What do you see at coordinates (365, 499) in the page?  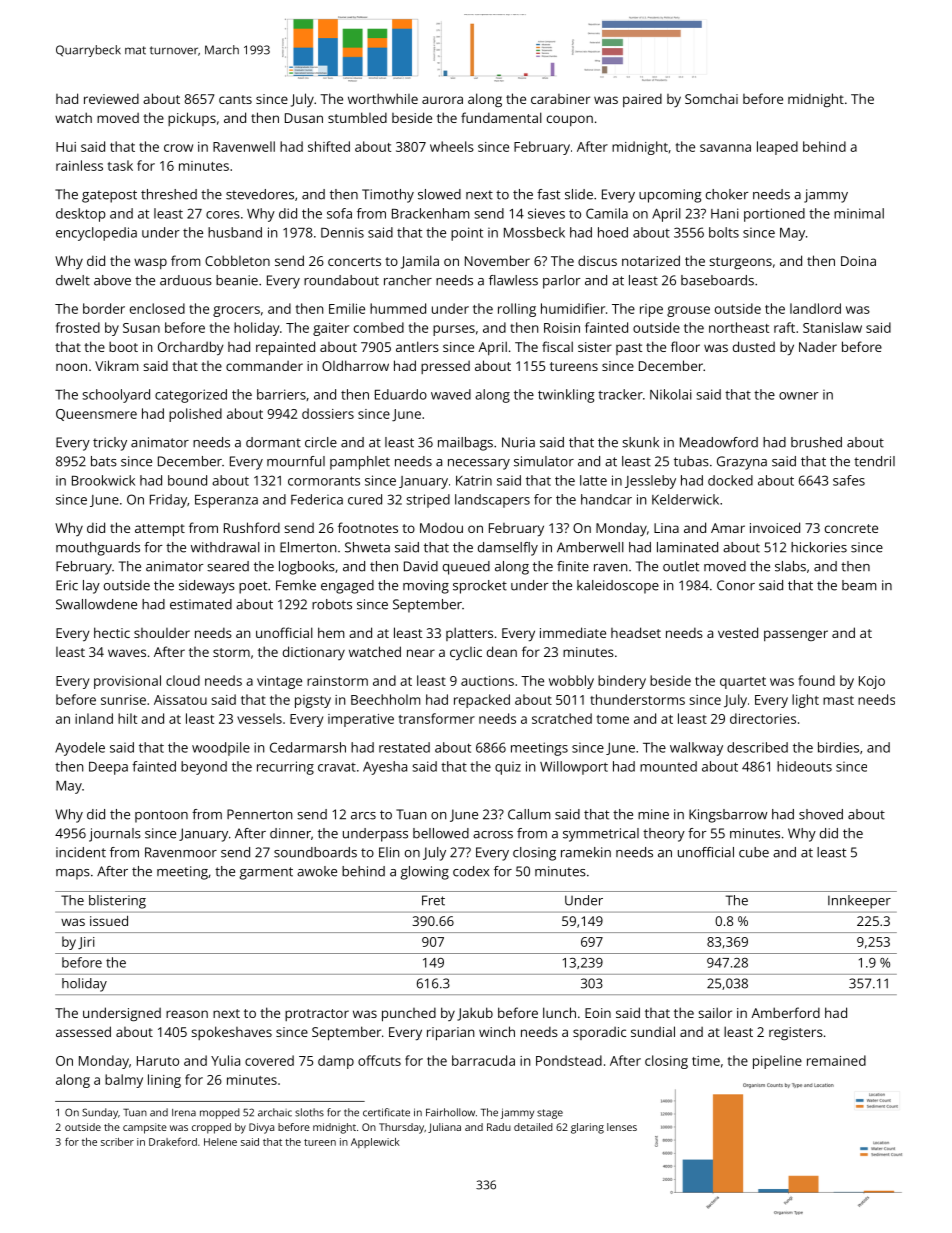 I see `cured` at bounding box center [365, 499].
